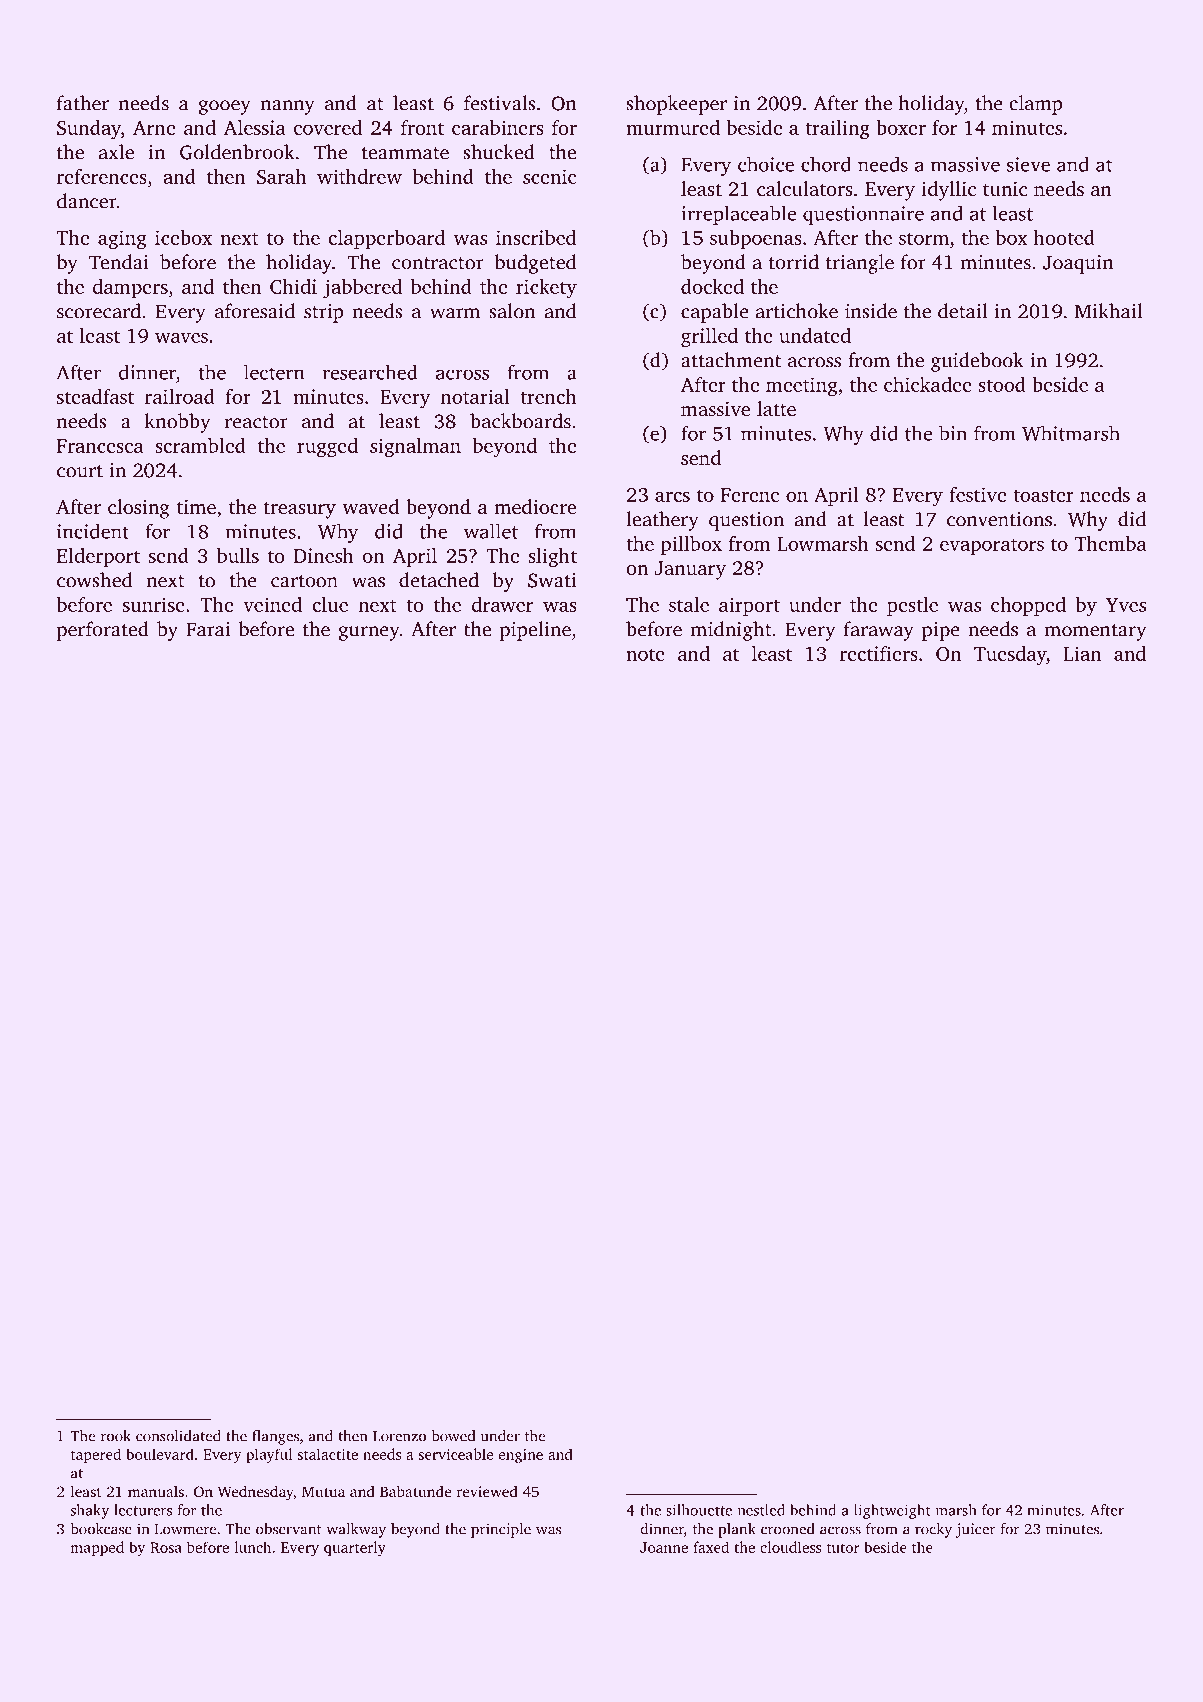 This screenshot has width=1203, height=1702. What do you see at coordinates (976, 1530) in the screenshot?
I see `juicer` at bounding box center [976, 1530].
